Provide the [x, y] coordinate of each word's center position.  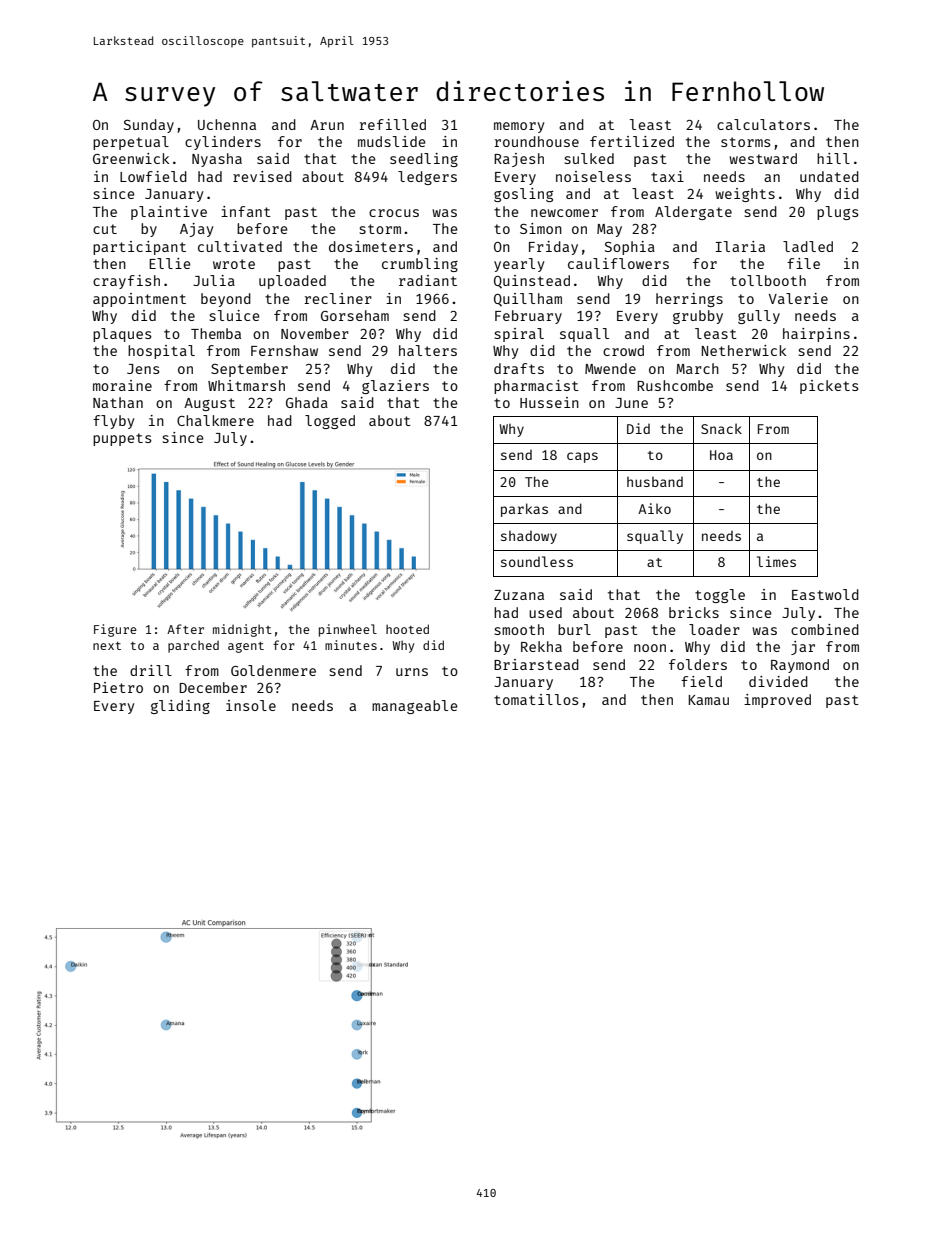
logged [330, 422]
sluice [235, 315]
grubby [698, 317]
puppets [122, 439]
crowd [623, 350]
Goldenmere [273, 670]
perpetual [131, 143]
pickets [829, 387]
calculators [763, 124]
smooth [519, 629]
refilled [392, 124]
